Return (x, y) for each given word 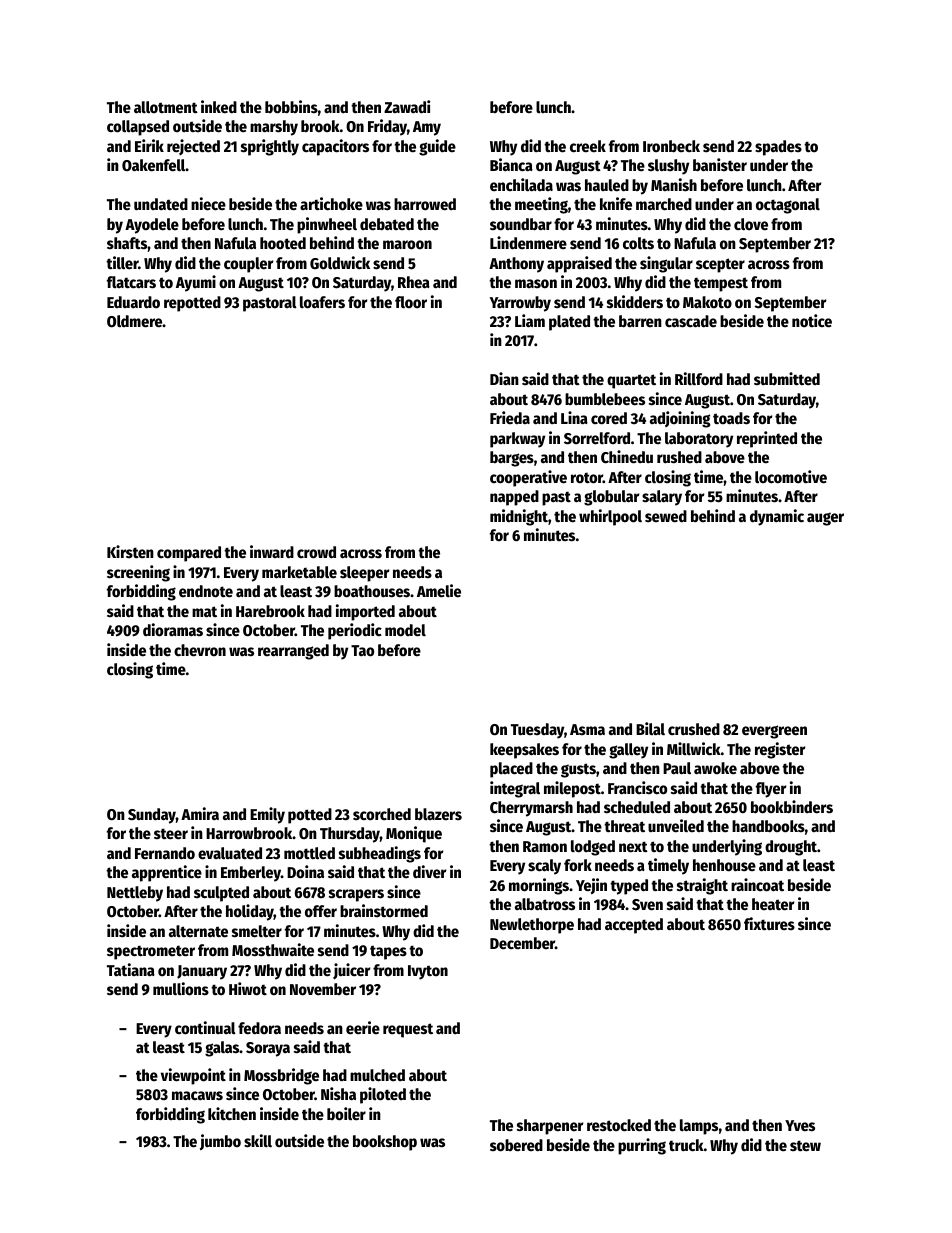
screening (138, 573)
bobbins (291, 107)
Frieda (510, 417)
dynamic (777, 517)
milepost (572, 789)
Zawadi (407, 107)
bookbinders (792, 807)
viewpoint (193, 1076)
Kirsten (130, 552)
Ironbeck (671, 146)
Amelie (439, 591)
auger (825, 519)
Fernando (165, 853)
